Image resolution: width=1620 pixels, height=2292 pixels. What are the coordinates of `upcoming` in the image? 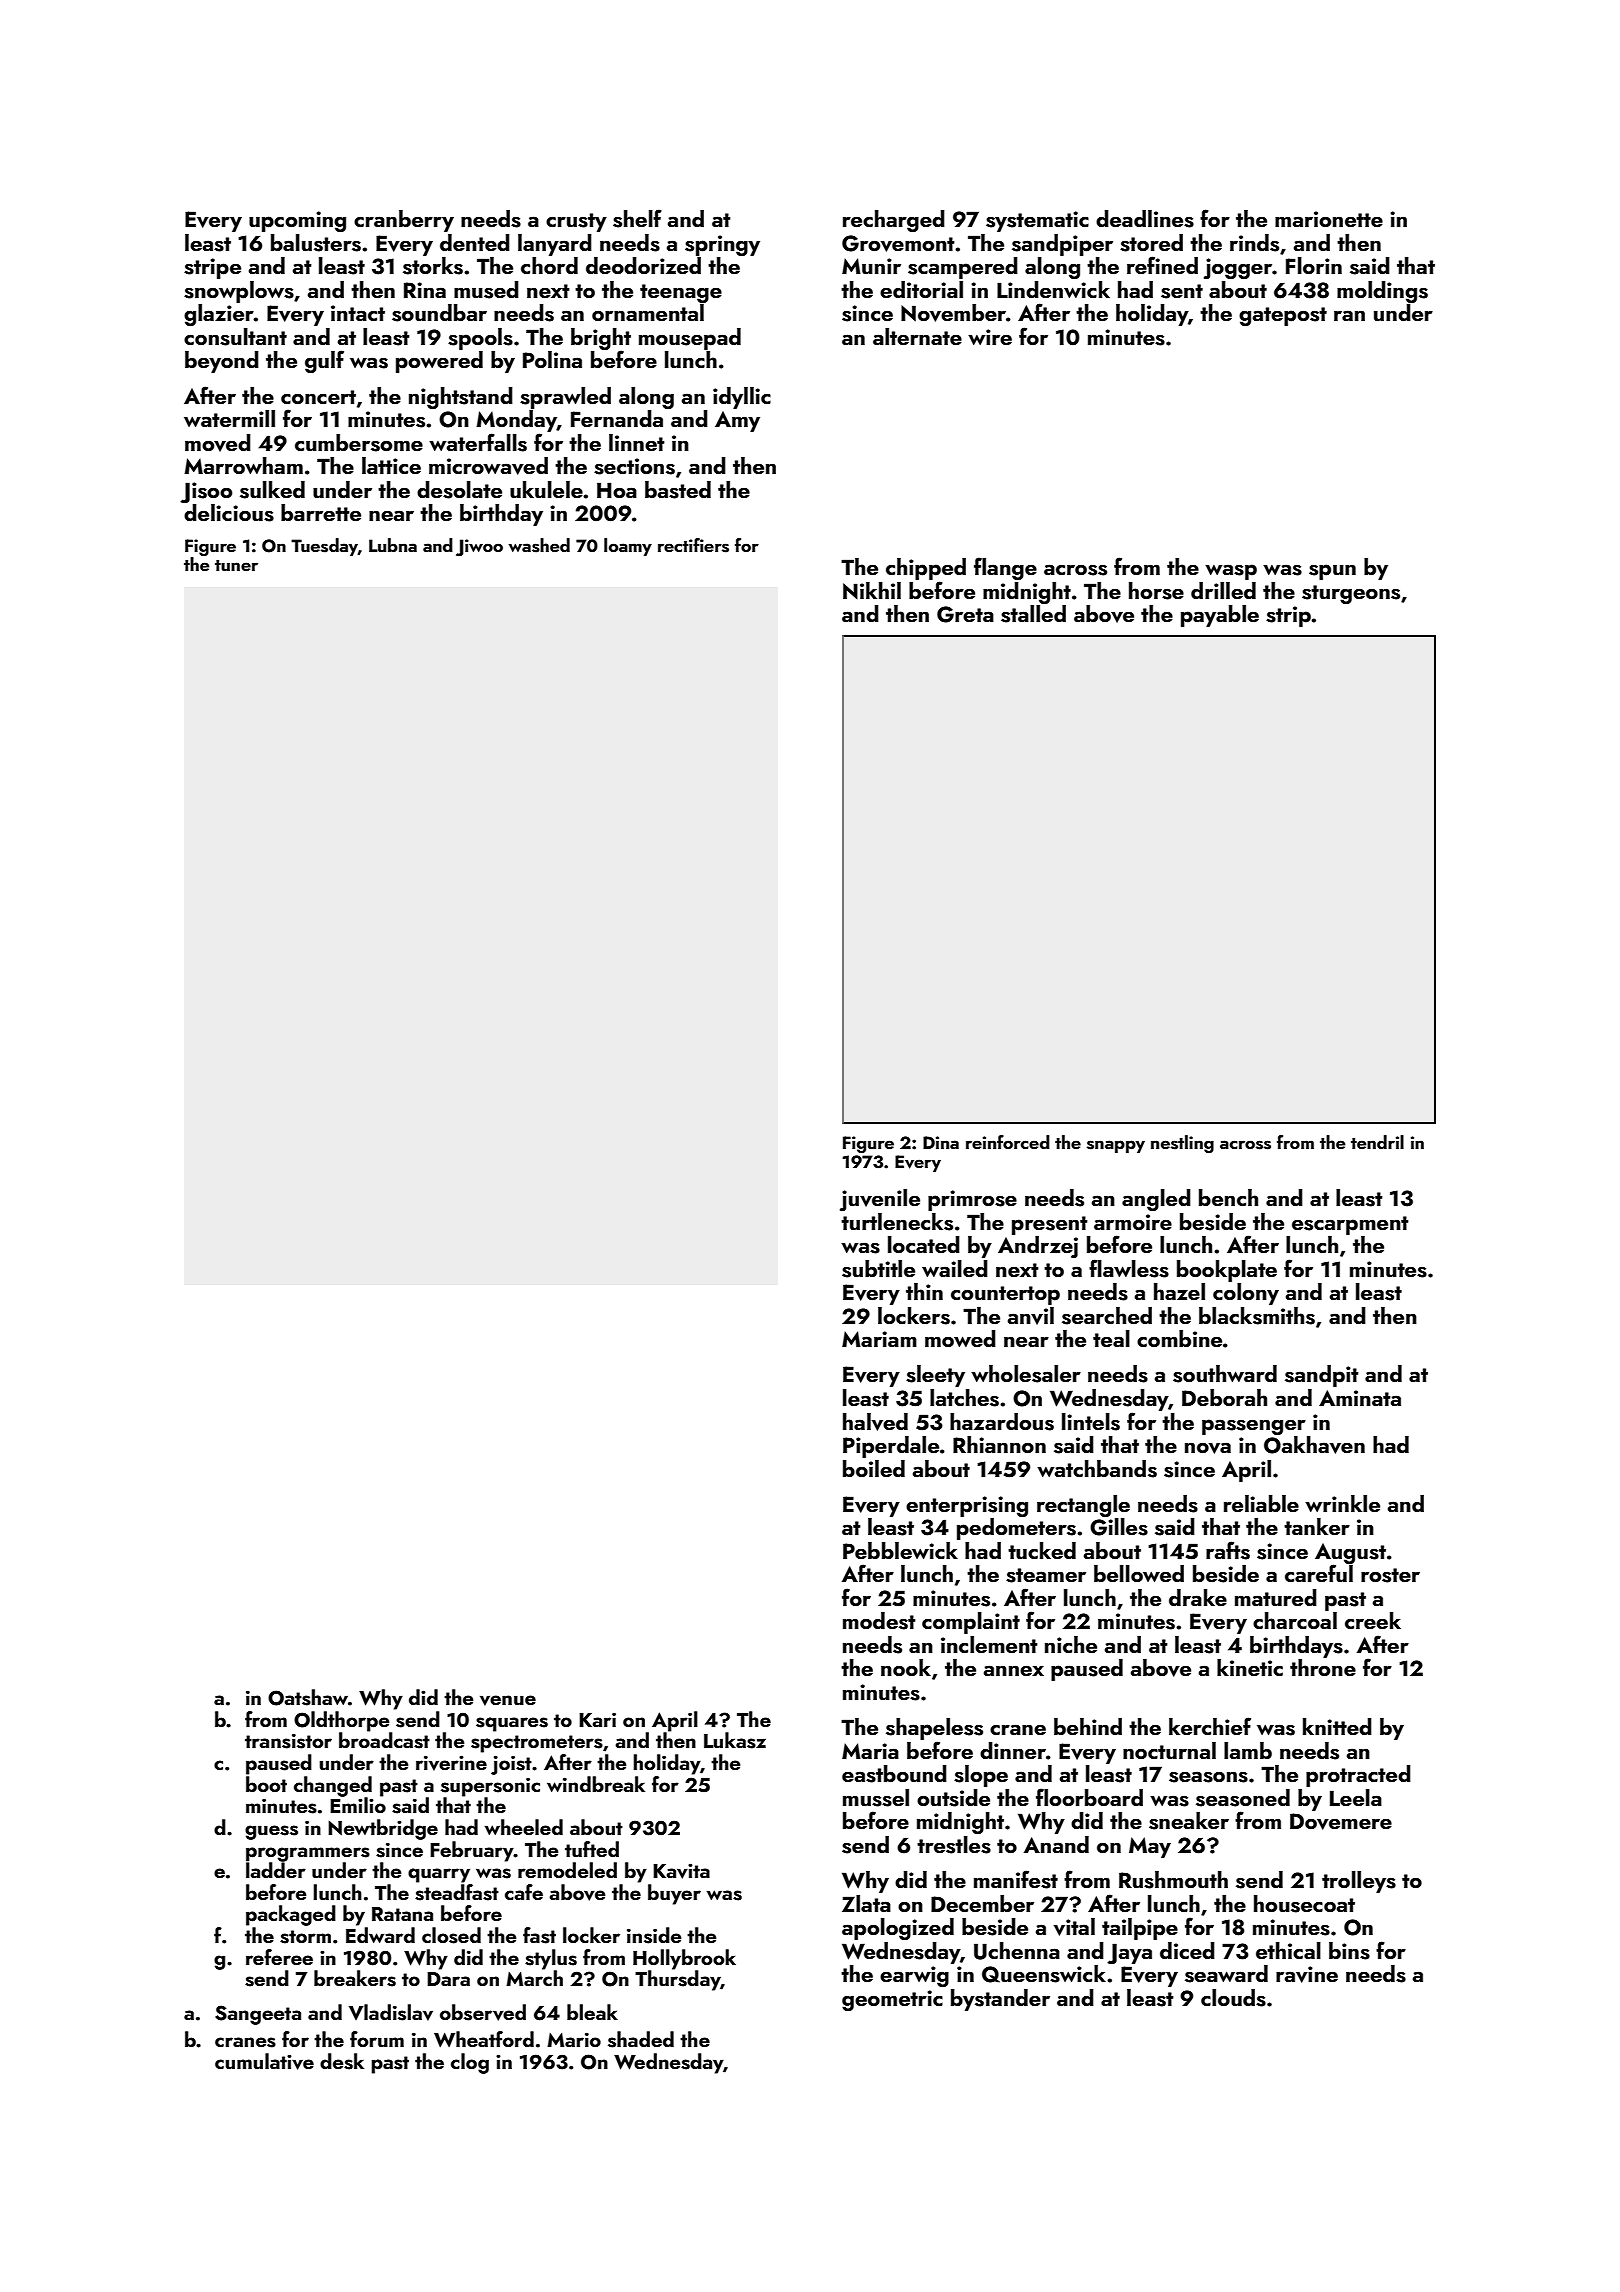 It's located at (297, 221).
